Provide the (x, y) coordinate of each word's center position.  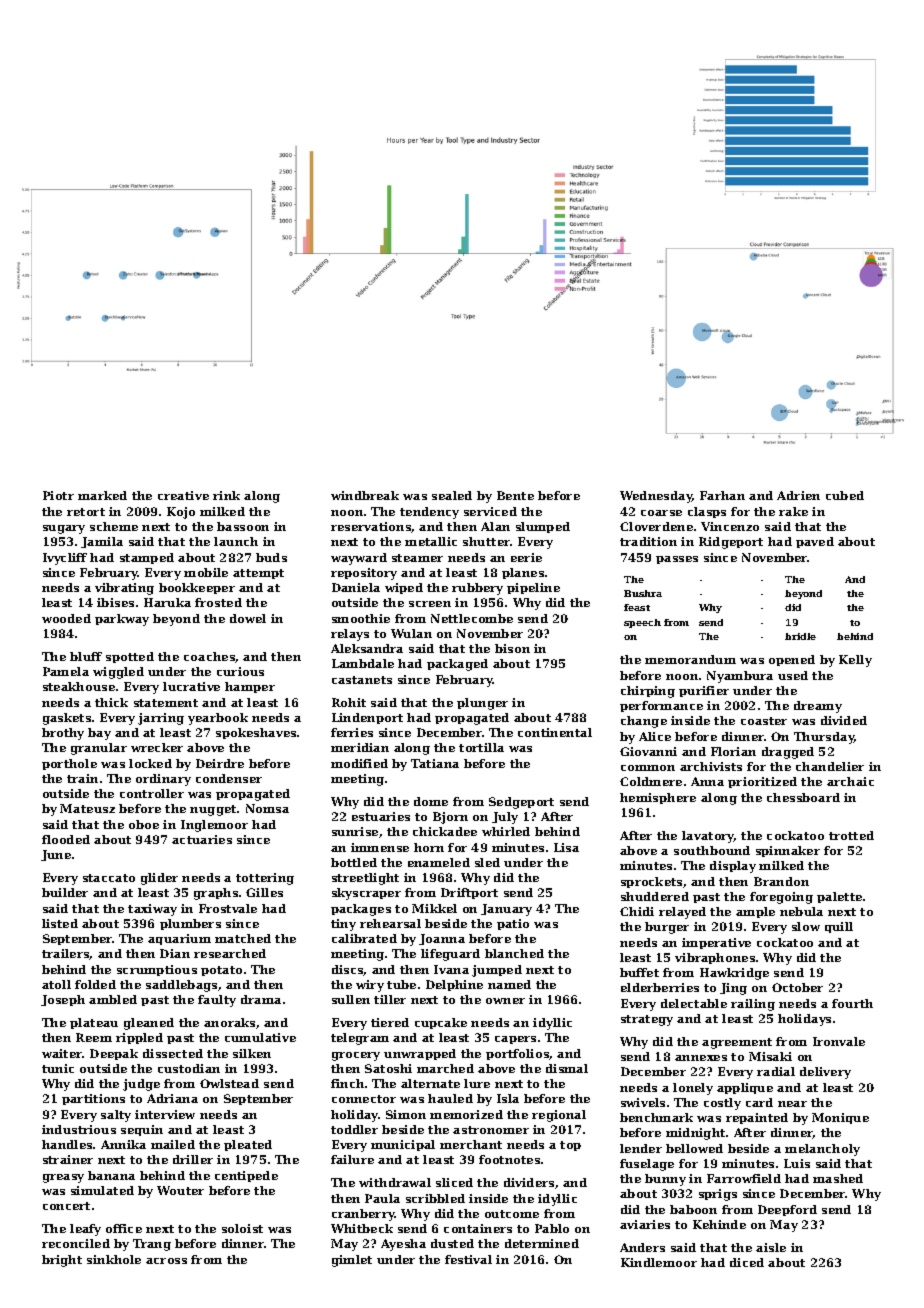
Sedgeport (521, 803)
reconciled (76, 1243)
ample (755, 912)
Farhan (722, 495)
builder (65, 892)
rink (226, 495)
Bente (515, 495)
